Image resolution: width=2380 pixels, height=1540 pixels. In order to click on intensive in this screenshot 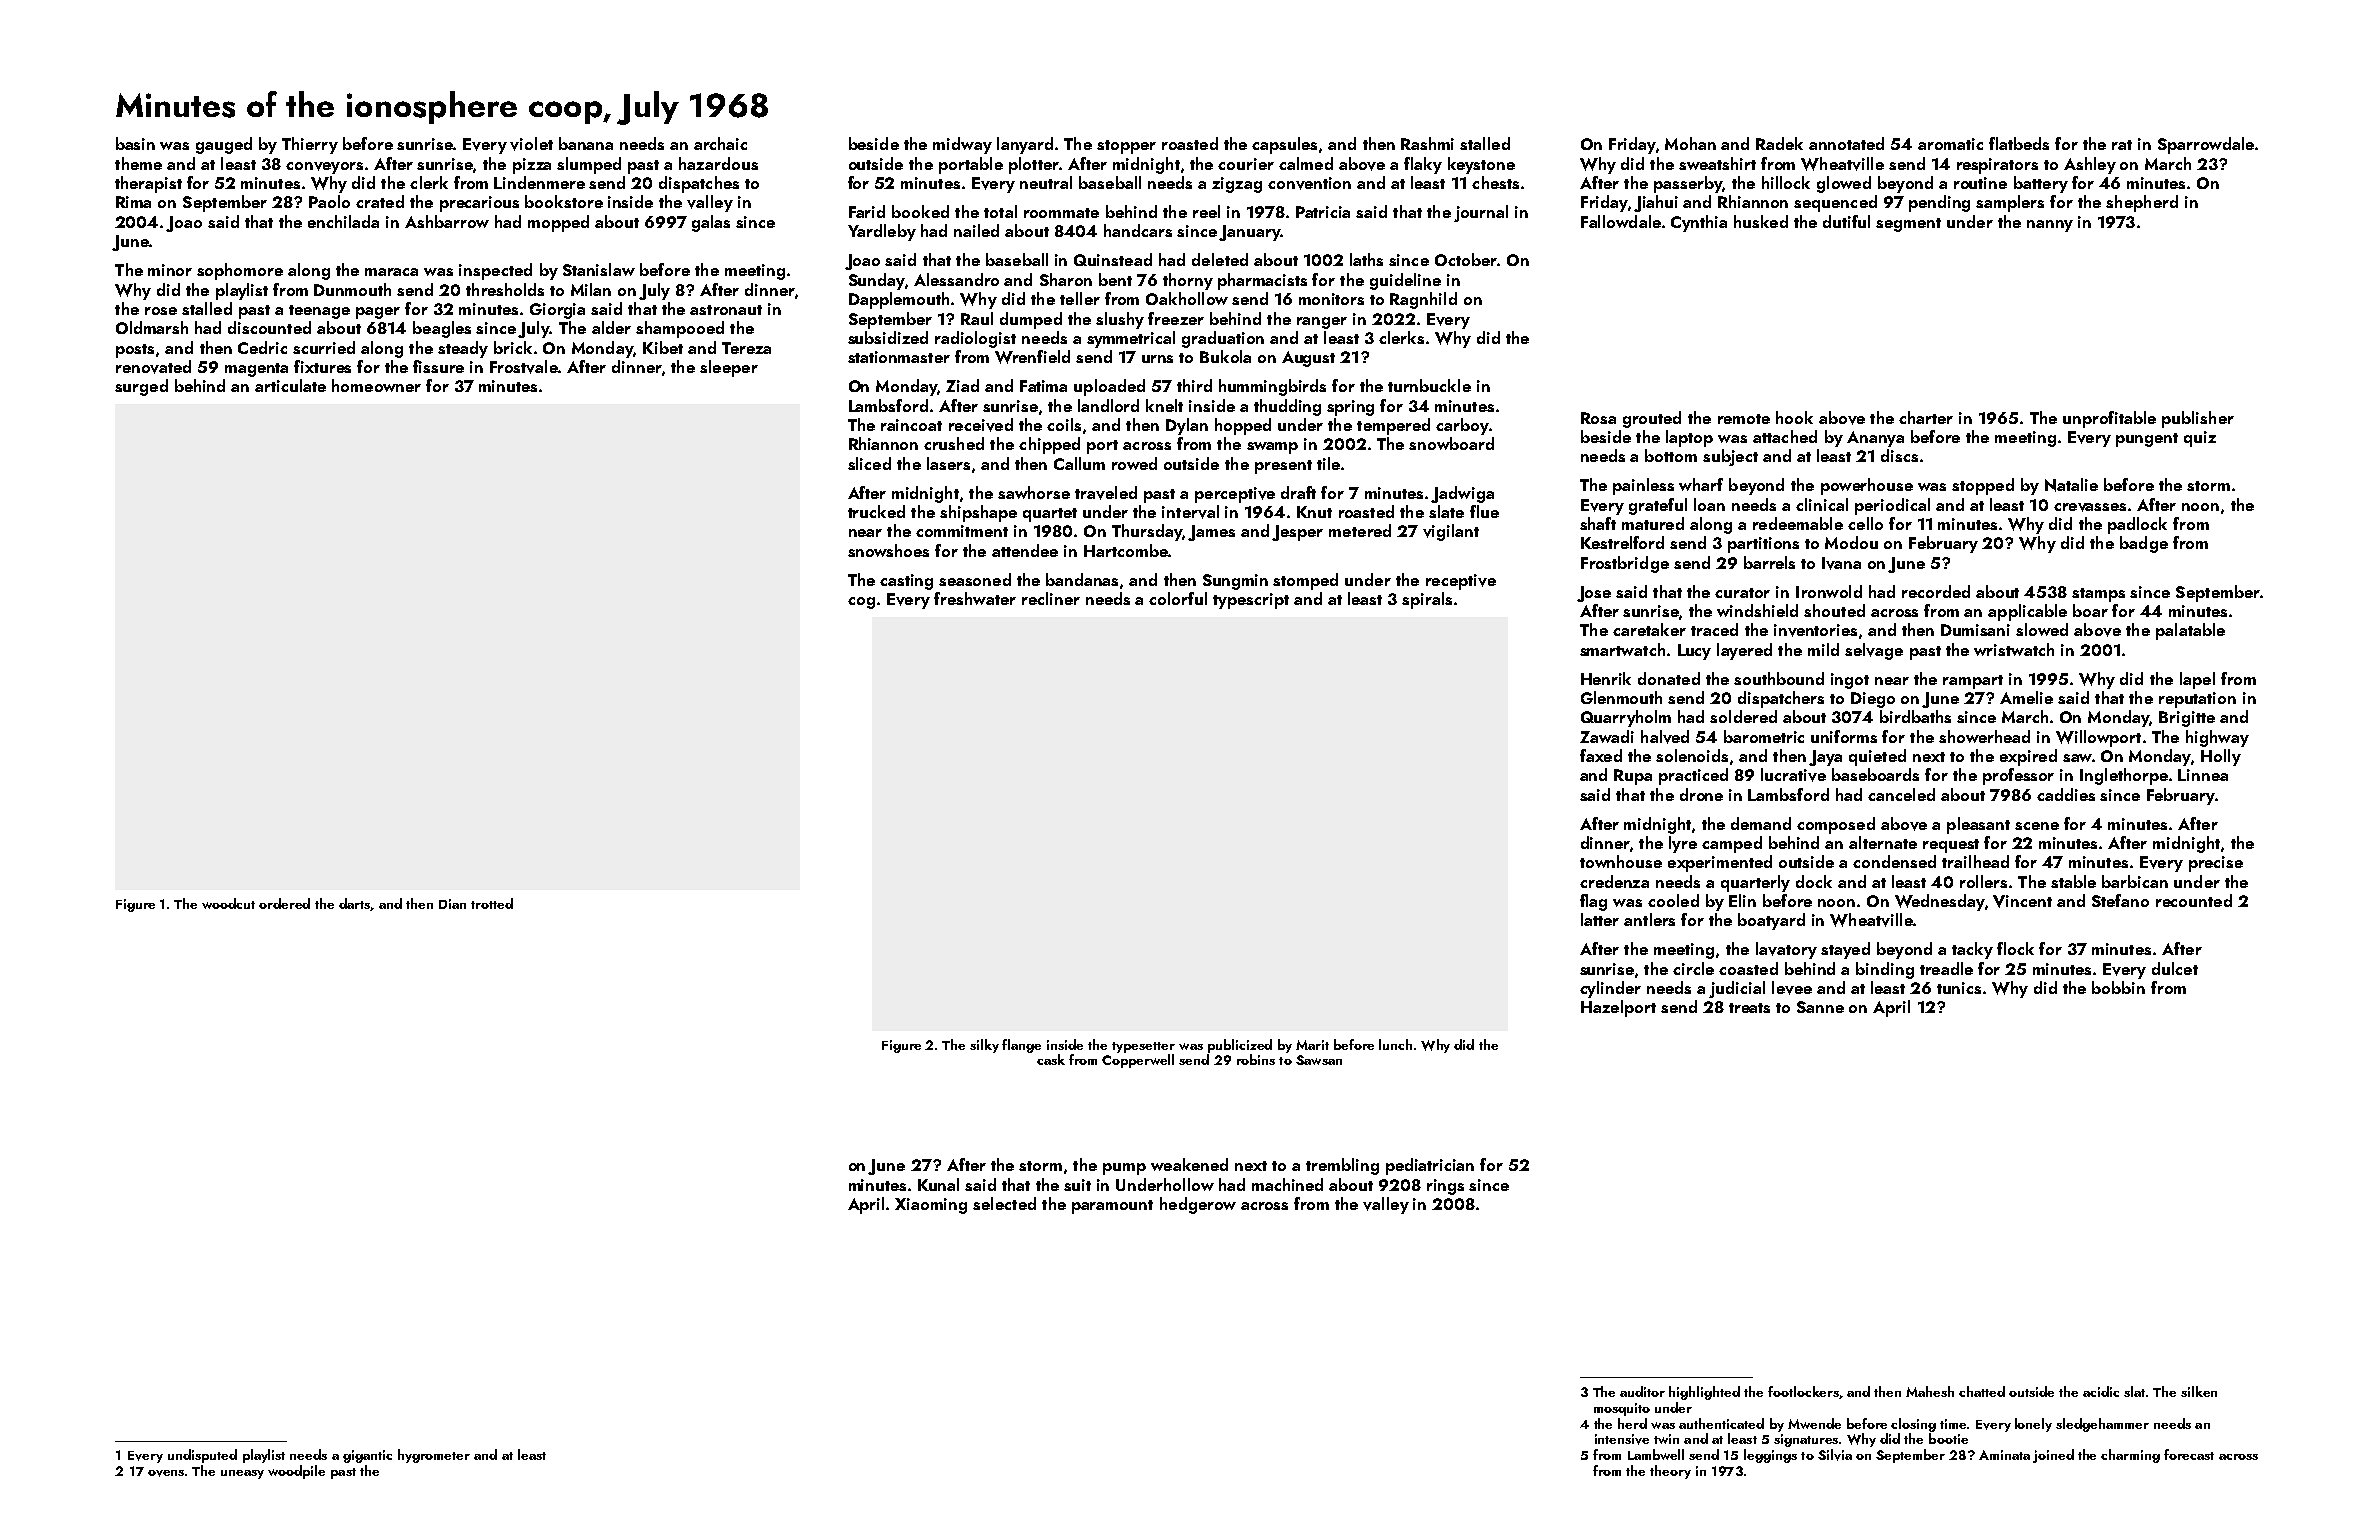, I will do `click(1622, 1439)`.
